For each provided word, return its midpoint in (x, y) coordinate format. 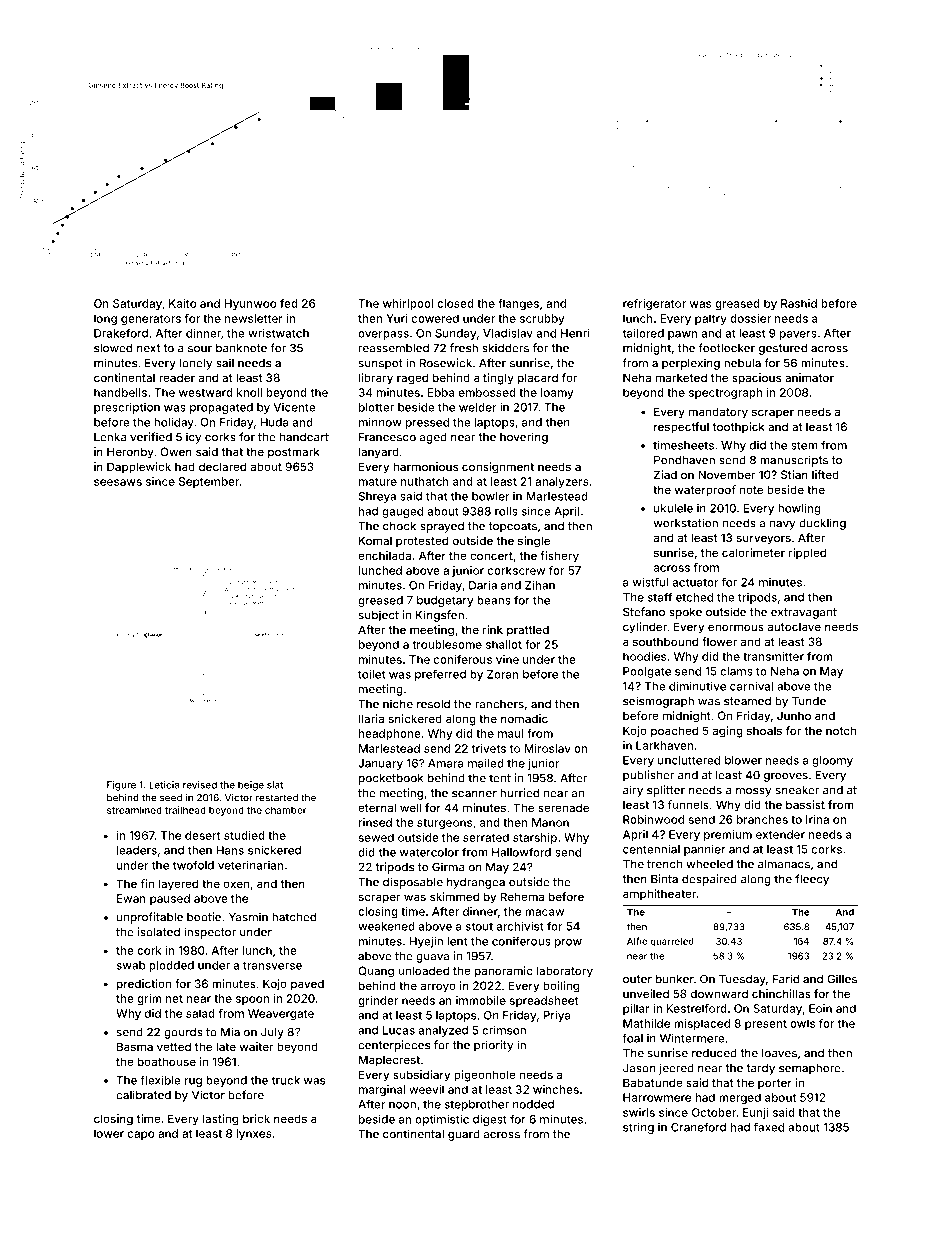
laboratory (565, 972)
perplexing (691, 364)
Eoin (820, 1008)
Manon (550, 822)
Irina (817, 819)
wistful (650, 582)
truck (285, 1080)
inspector (210, 933)
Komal (375, 540)
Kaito (182, 303)
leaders (137, 850)
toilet (371, 674)
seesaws (118, 482)
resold (433, 704)
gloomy (832, 761)
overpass (383, 335)
